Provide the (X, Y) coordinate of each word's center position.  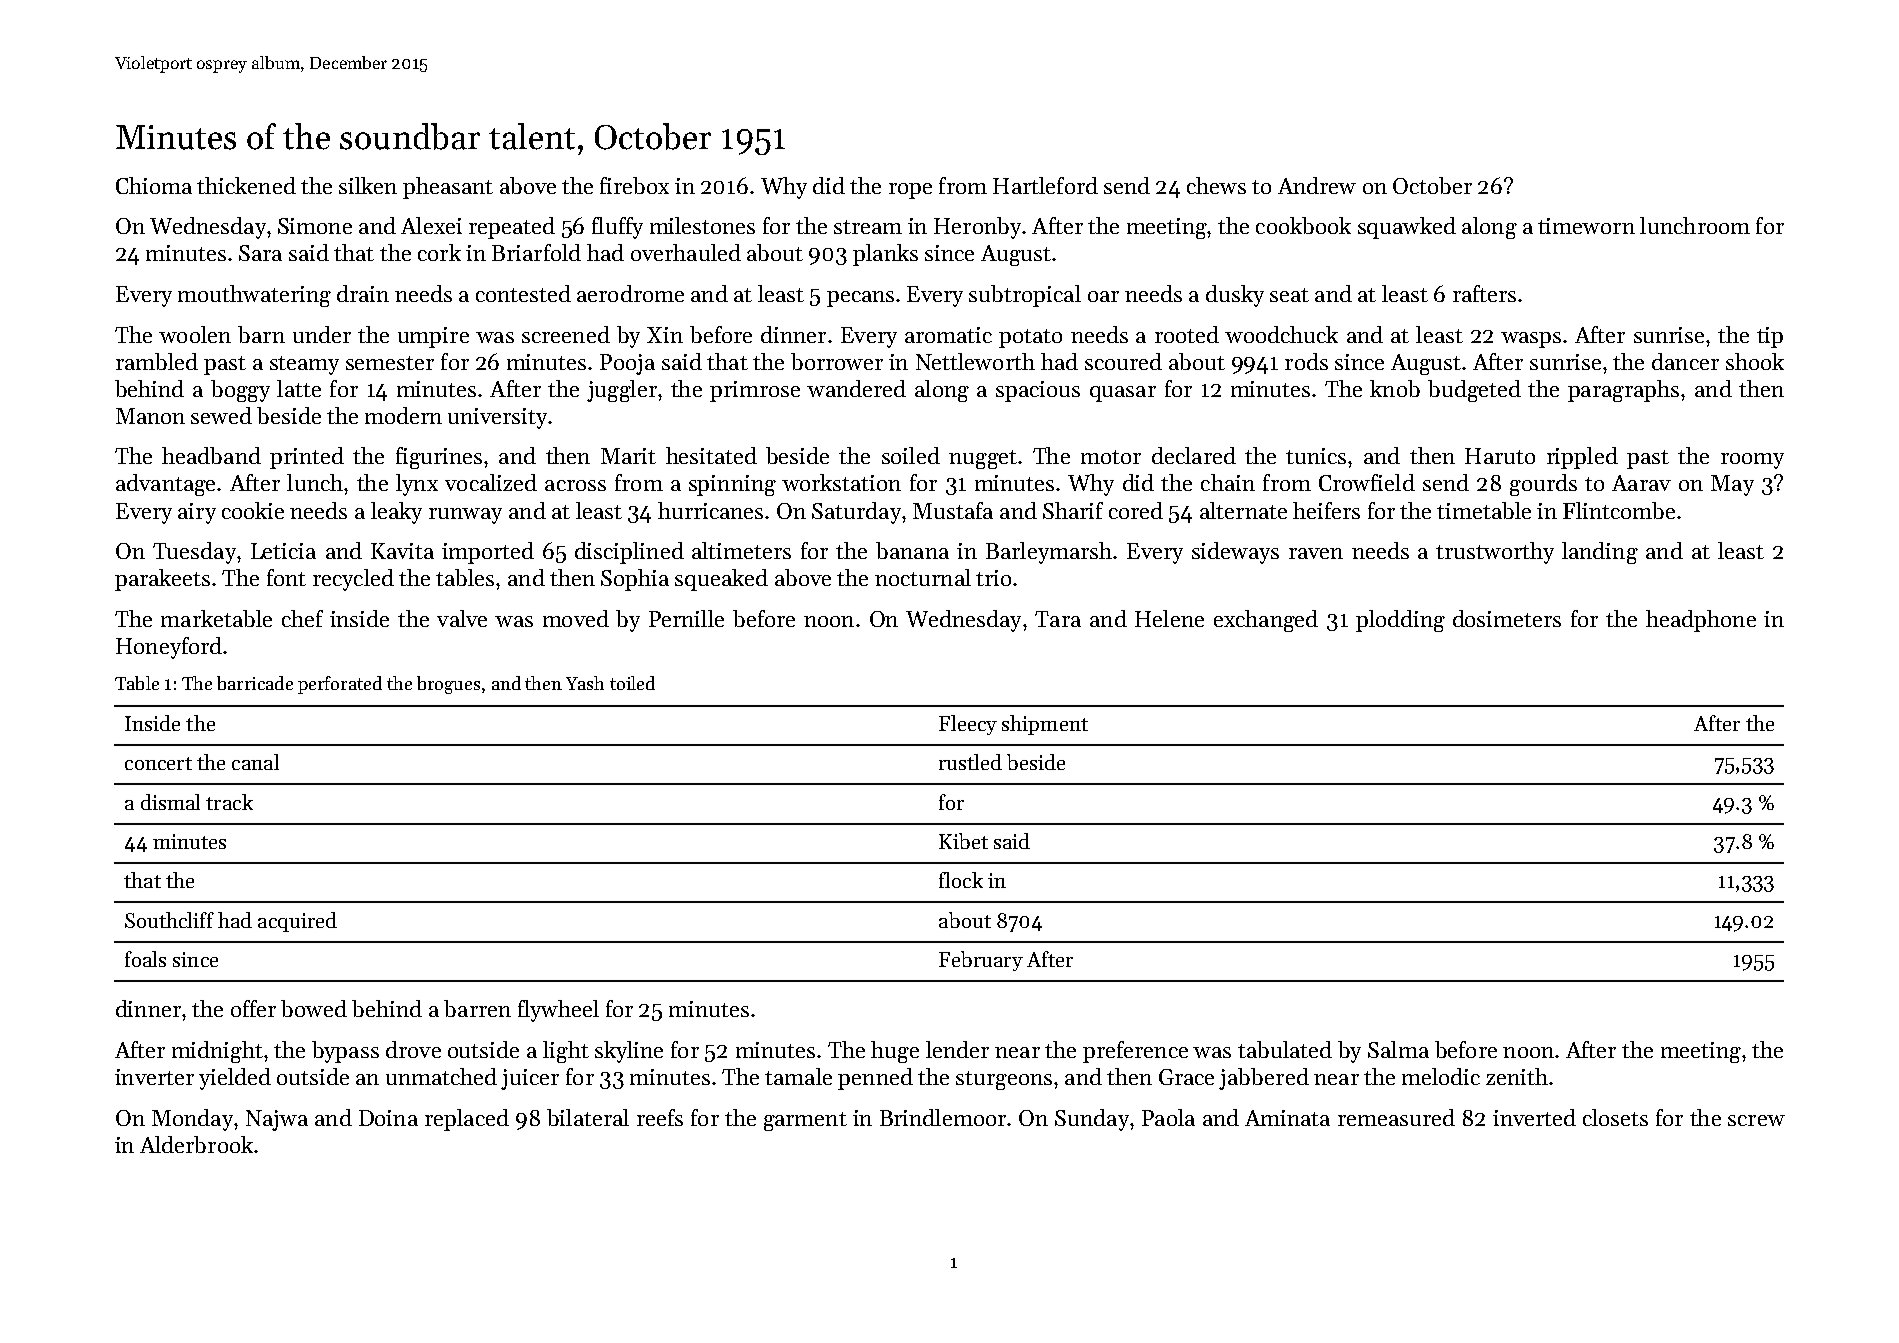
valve (462, 618)
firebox (634, 185)
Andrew (1317, 185)
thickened (246, 185)
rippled (1582, 458)
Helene (1169, 618)
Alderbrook (196, 1144)
